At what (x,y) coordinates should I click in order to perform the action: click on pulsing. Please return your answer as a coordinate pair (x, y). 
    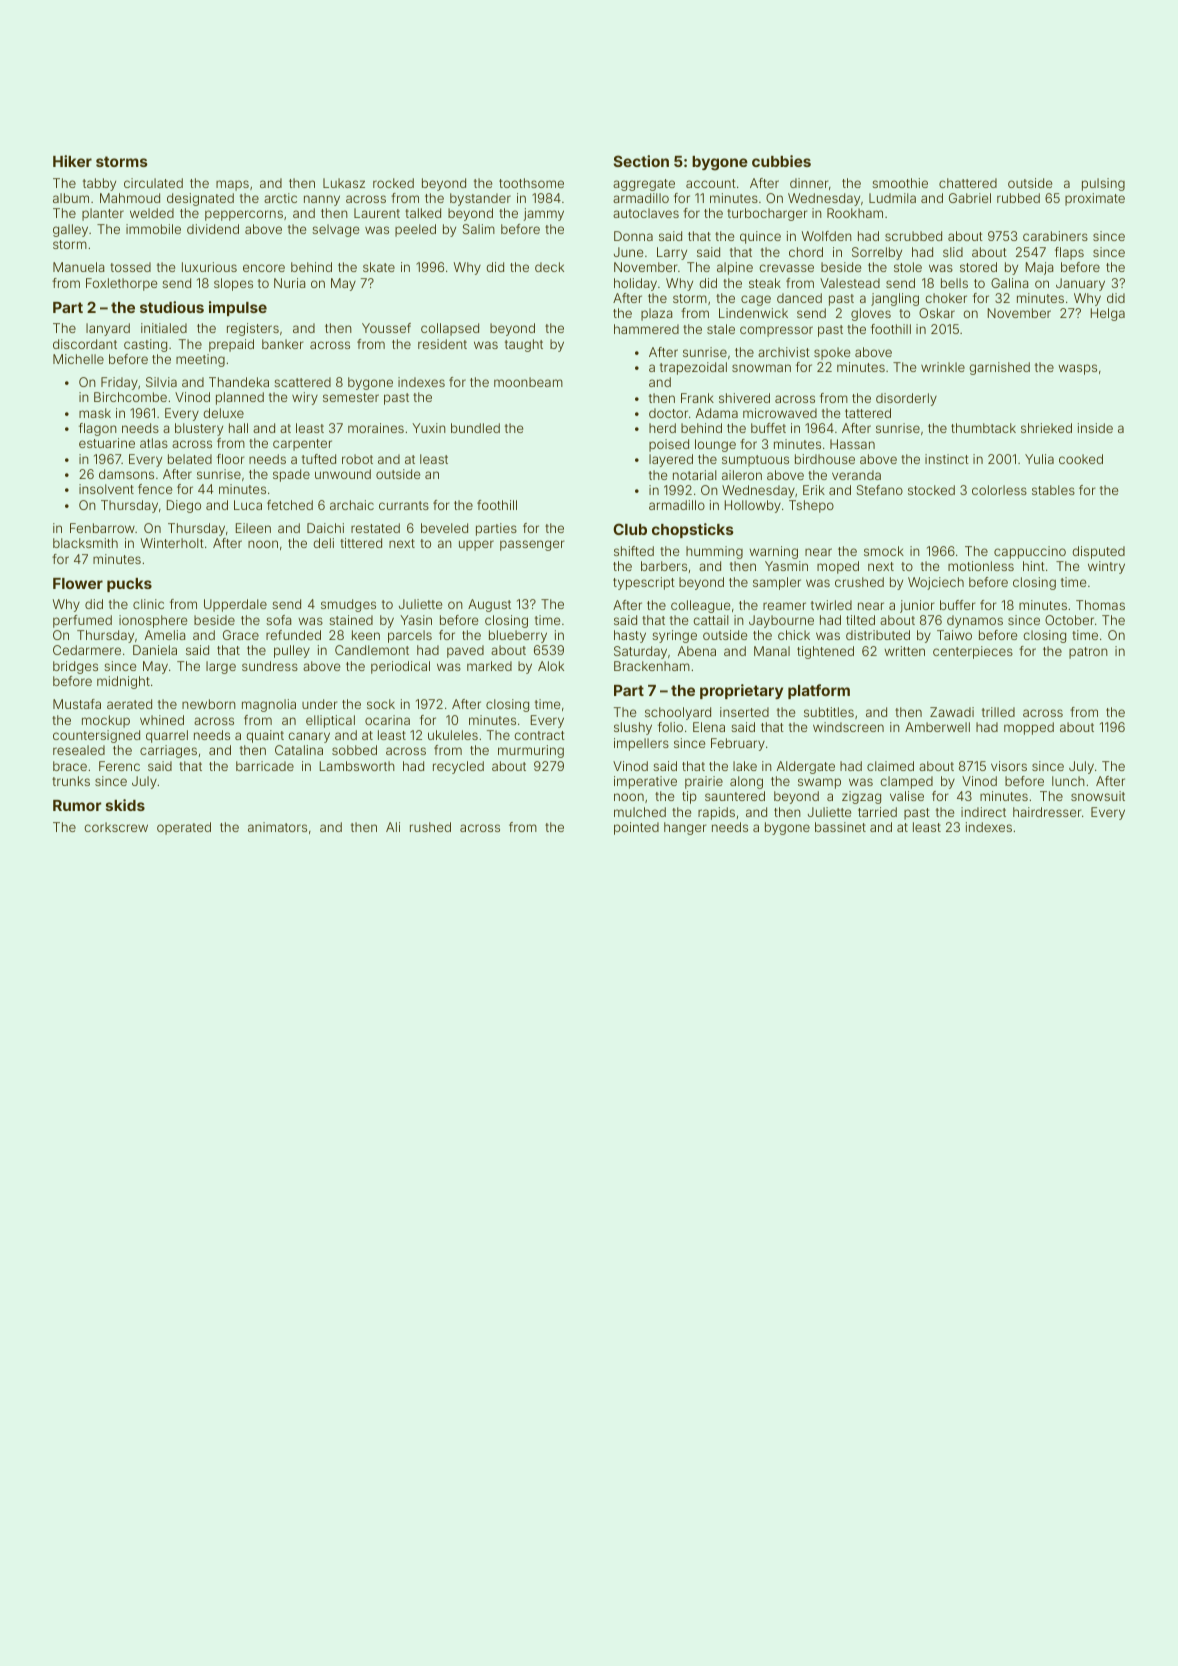
    Looking at the image, I should click on (1103, 184).
